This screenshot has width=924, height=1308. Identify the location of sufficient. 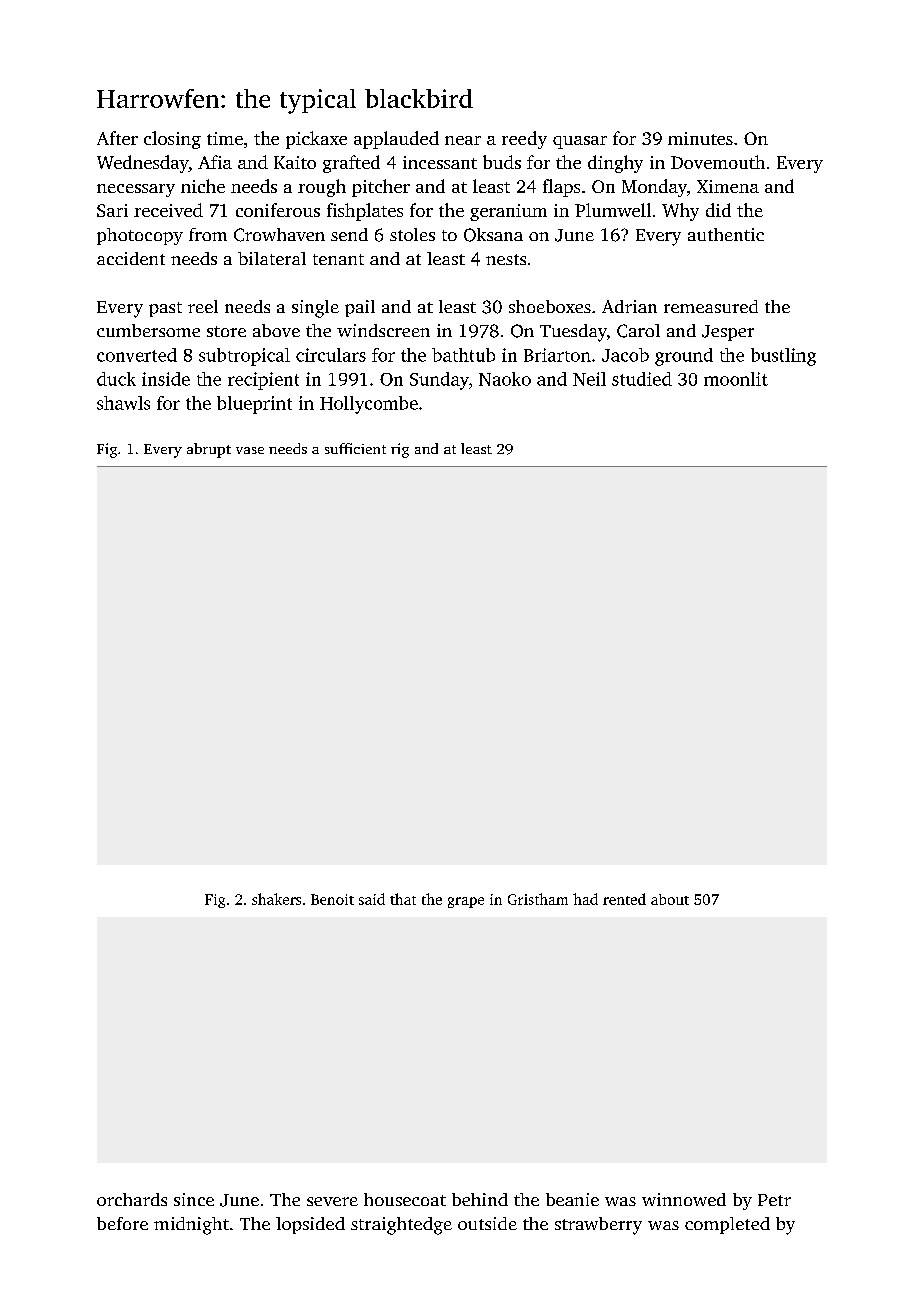
(355, 448).
